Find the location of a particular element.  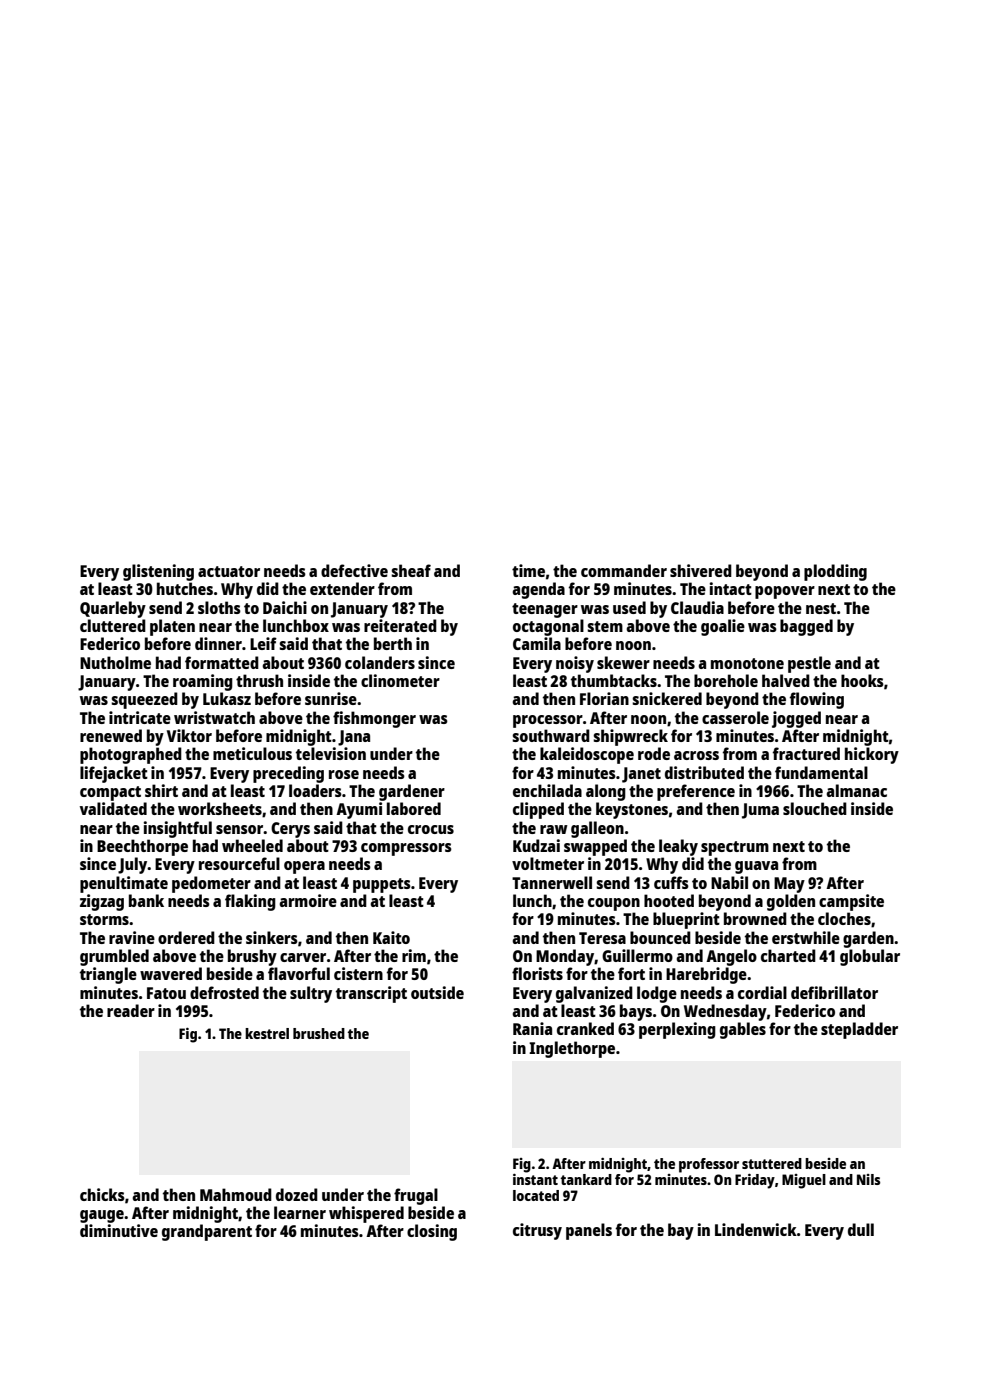

leaky is located at coordinates (678, 847).
